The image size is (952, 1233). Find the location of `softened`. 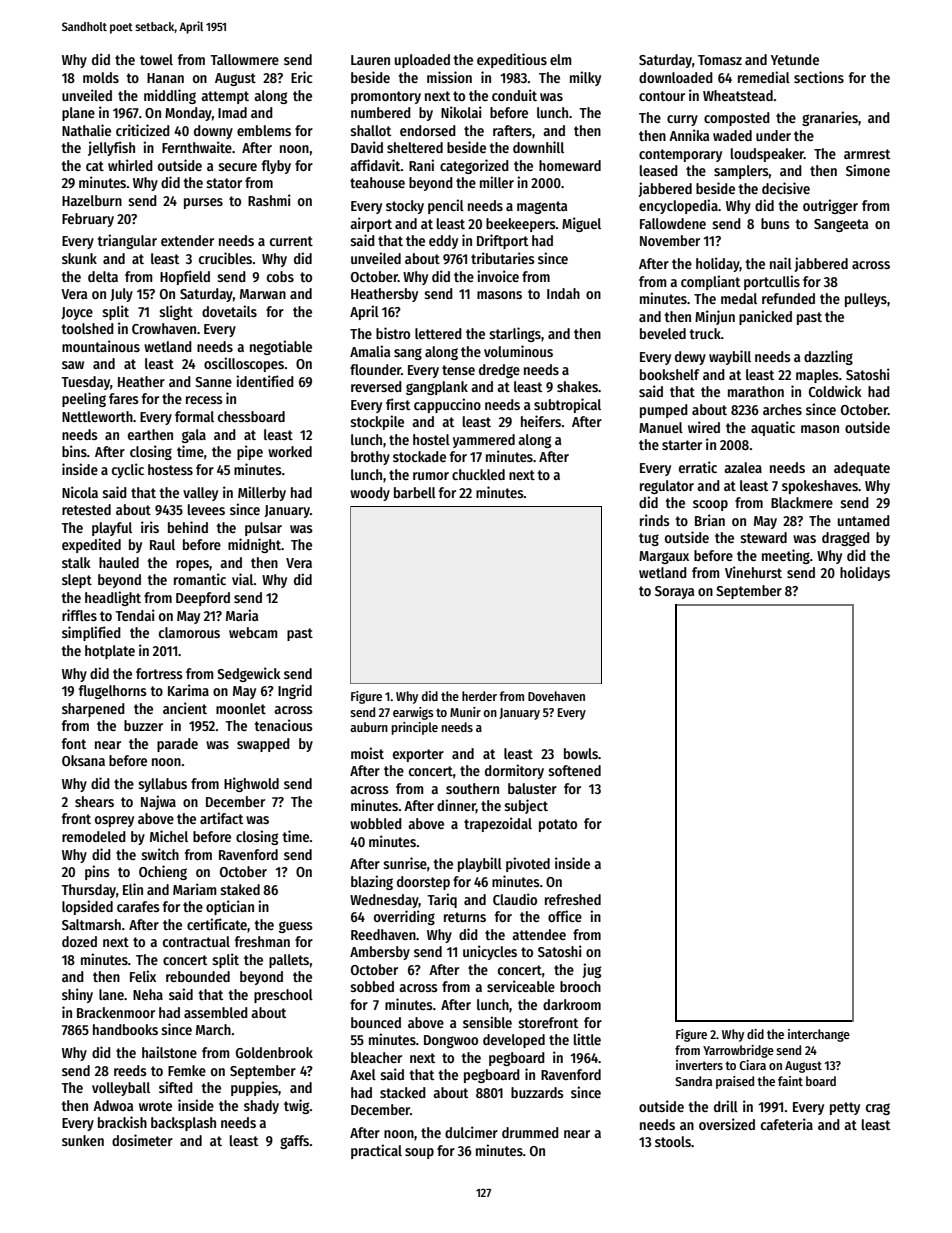

softened is located at coordinates (574, 770).
